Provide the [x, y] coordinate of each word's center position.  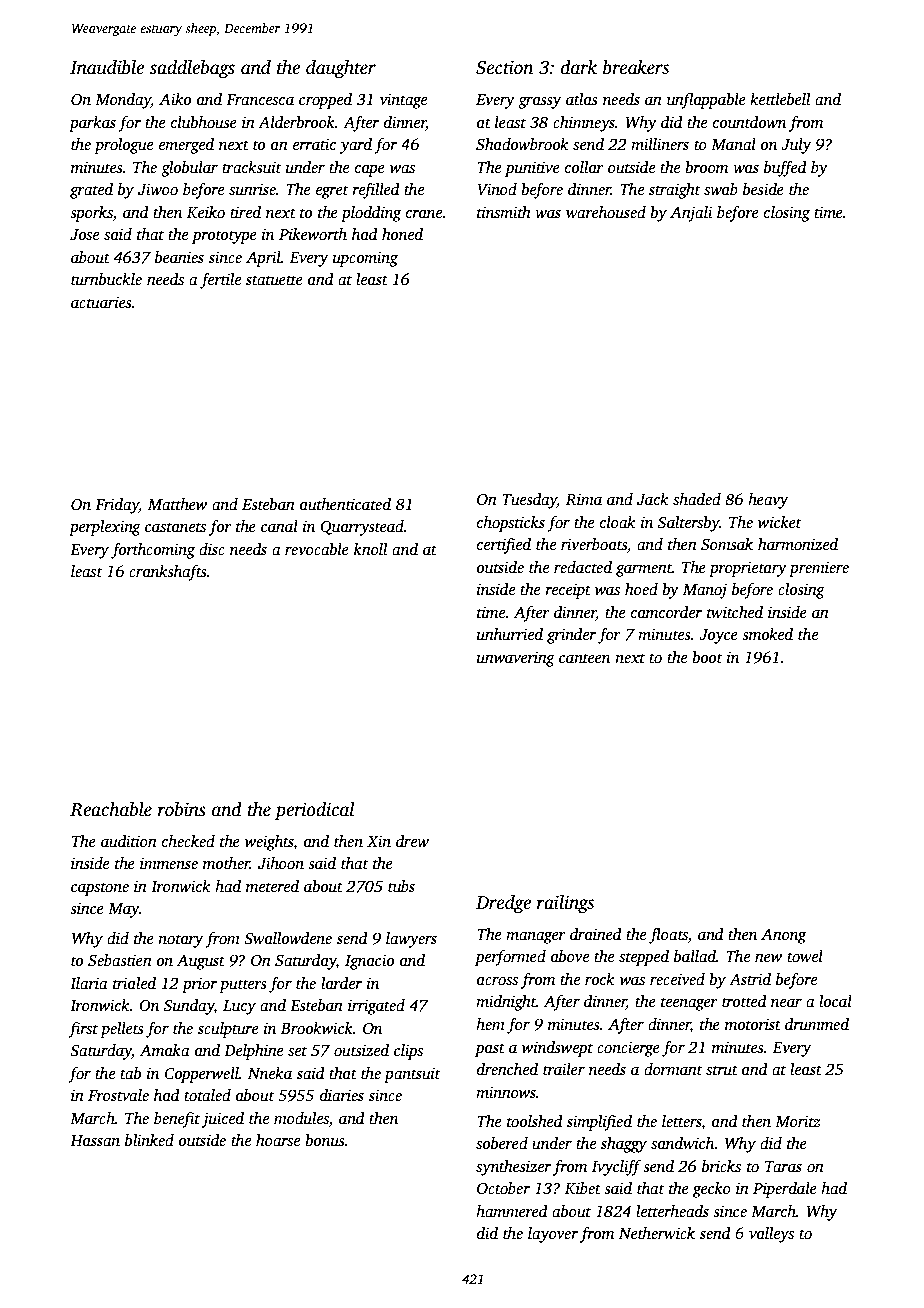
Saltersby [689, 524]
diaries [342, 1095]
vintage [403, 101]
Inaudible [107, 67]
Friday [117, 506]
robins [182, 809]
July [796, 146]
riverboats [594, 544]
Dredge [503, 904]
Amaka [165, 1050]
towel [805, 956]
